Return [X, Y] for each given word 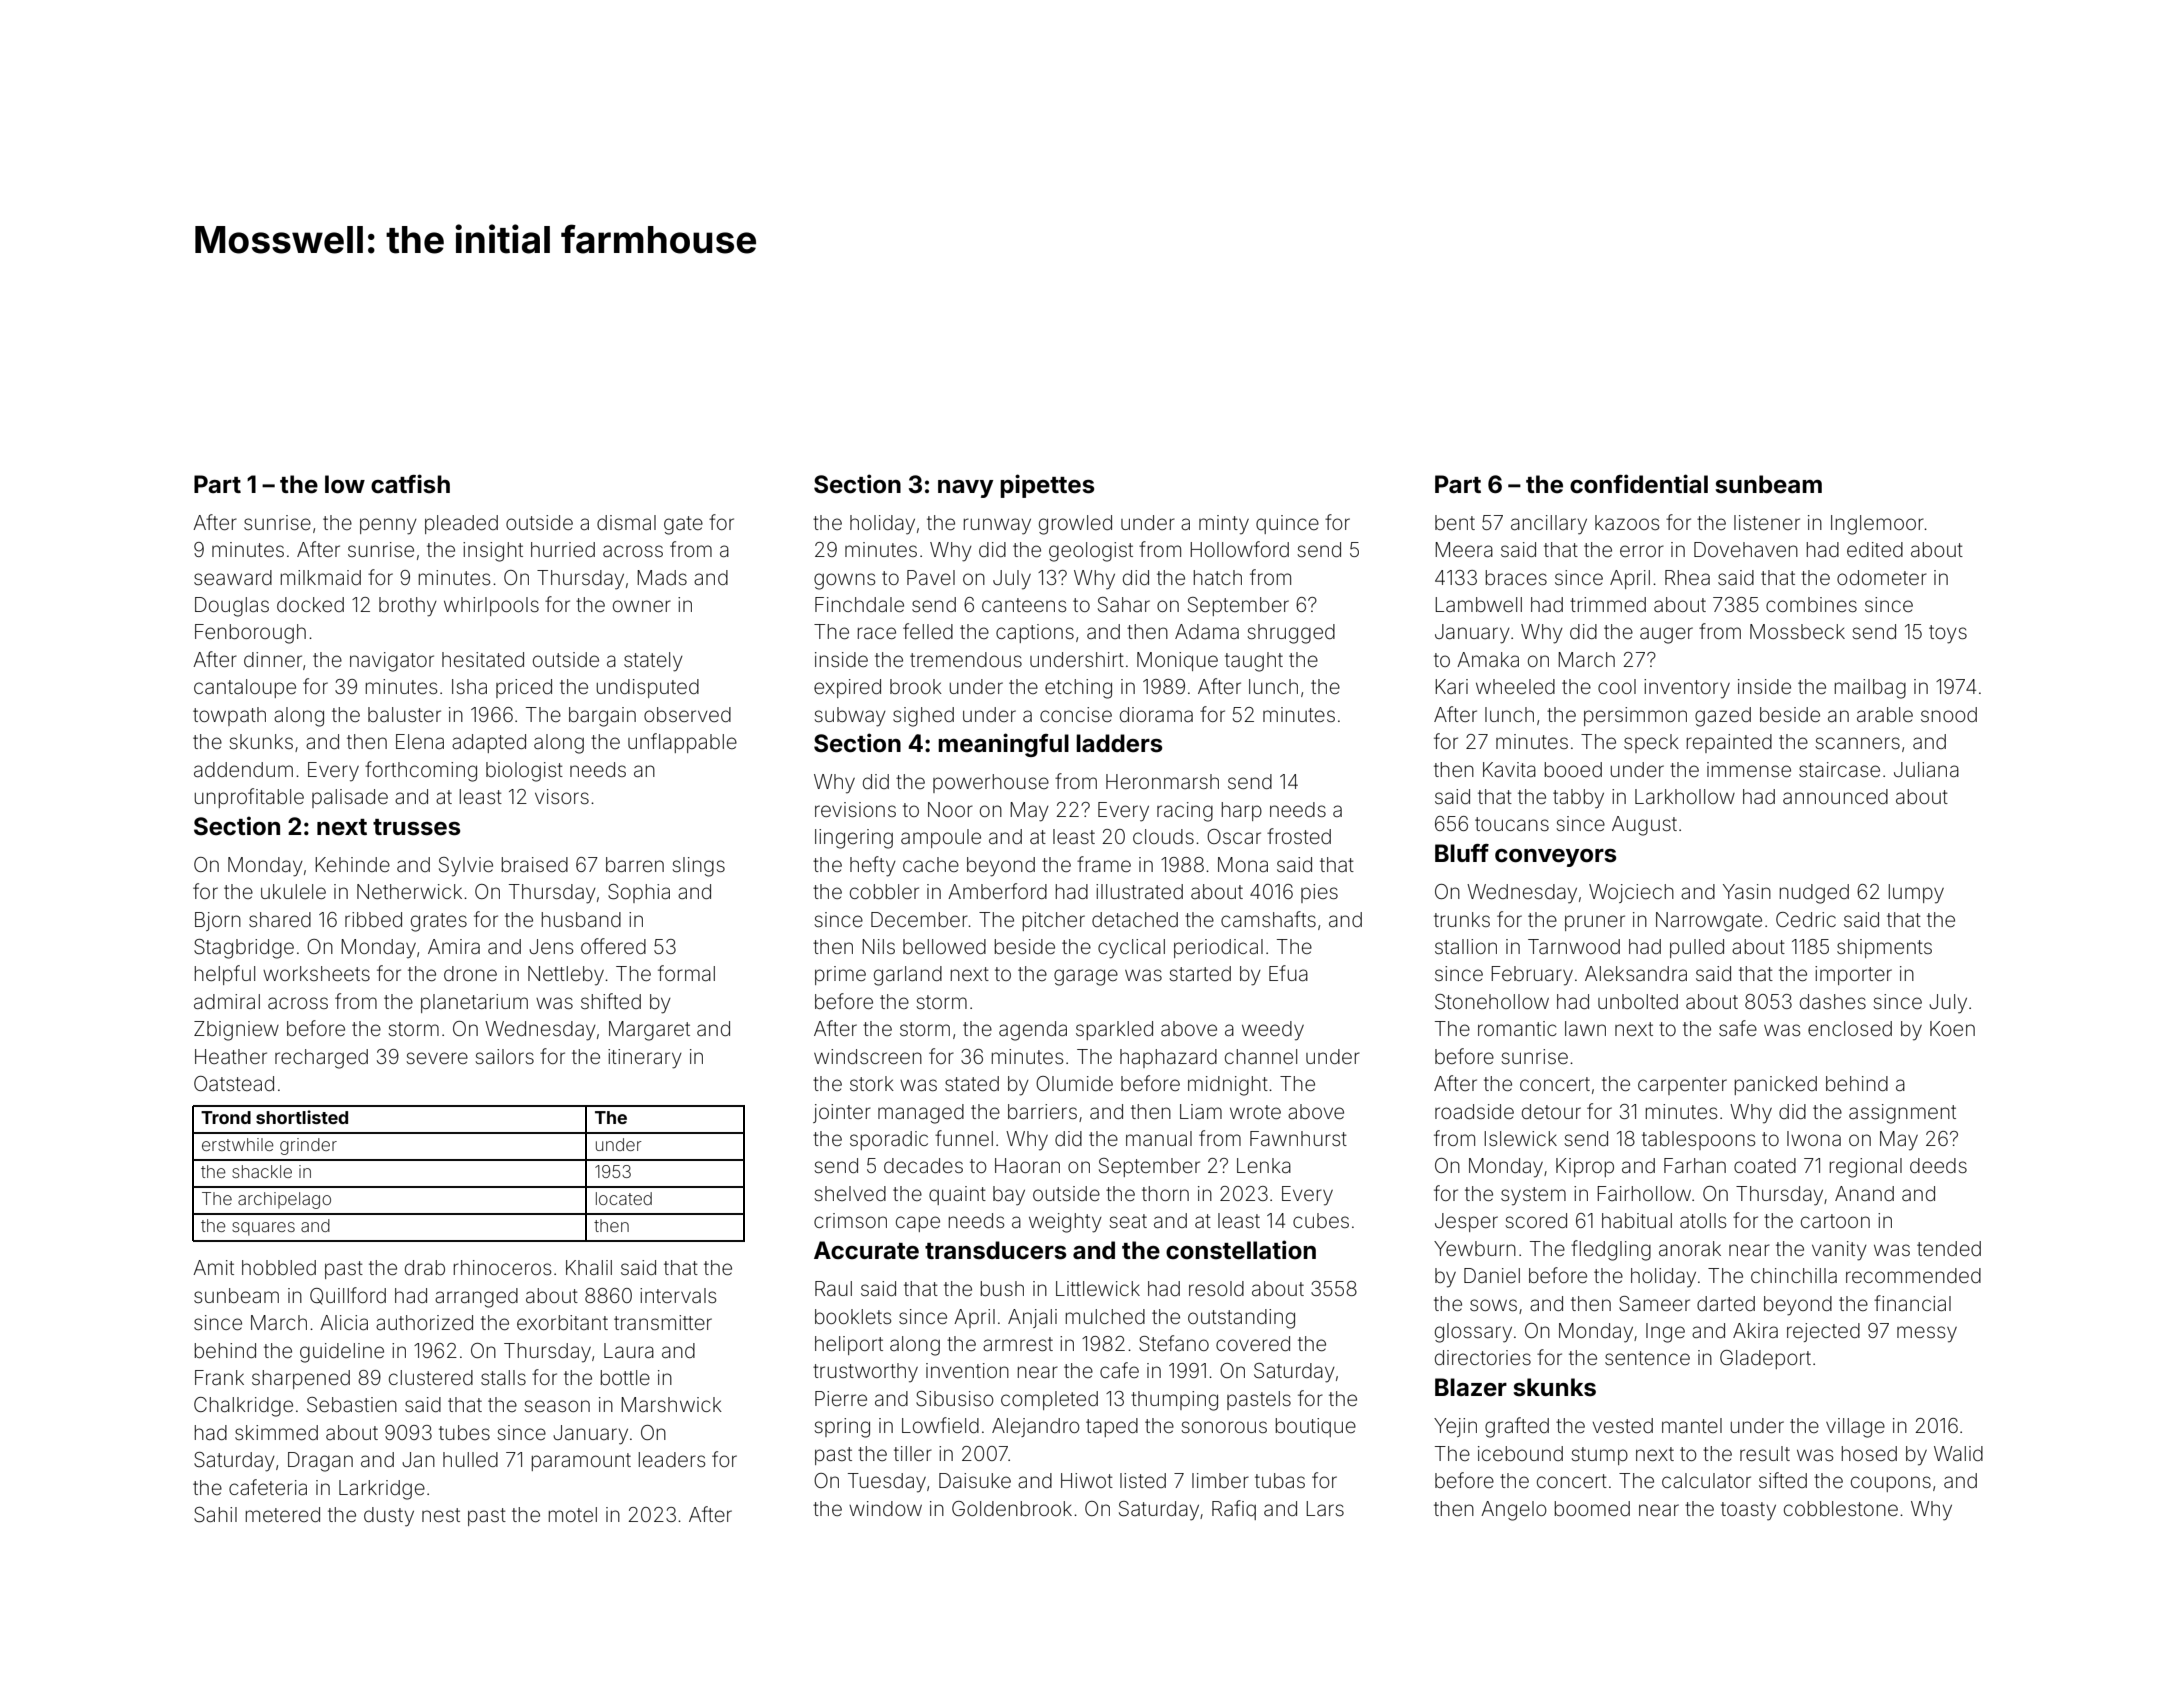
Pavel [931, 577]
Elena [420, 741]
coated [1765, 1165]
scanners [1857, 743]
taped [1112, 1427]
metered [283, 1514]
